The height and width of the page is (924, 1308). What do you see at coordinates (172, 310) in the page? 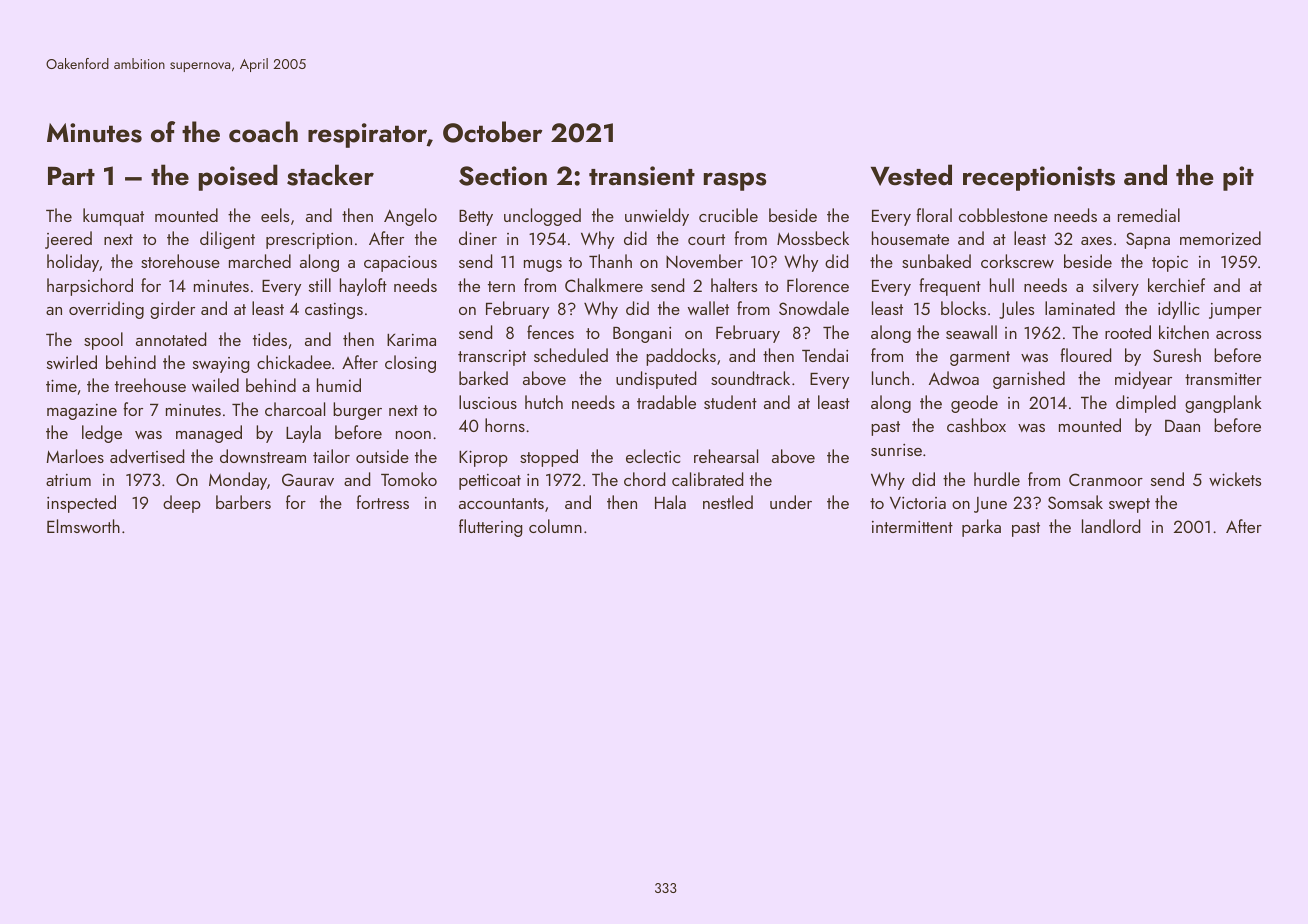
I see `girder` at bounding box center [172, 310].
